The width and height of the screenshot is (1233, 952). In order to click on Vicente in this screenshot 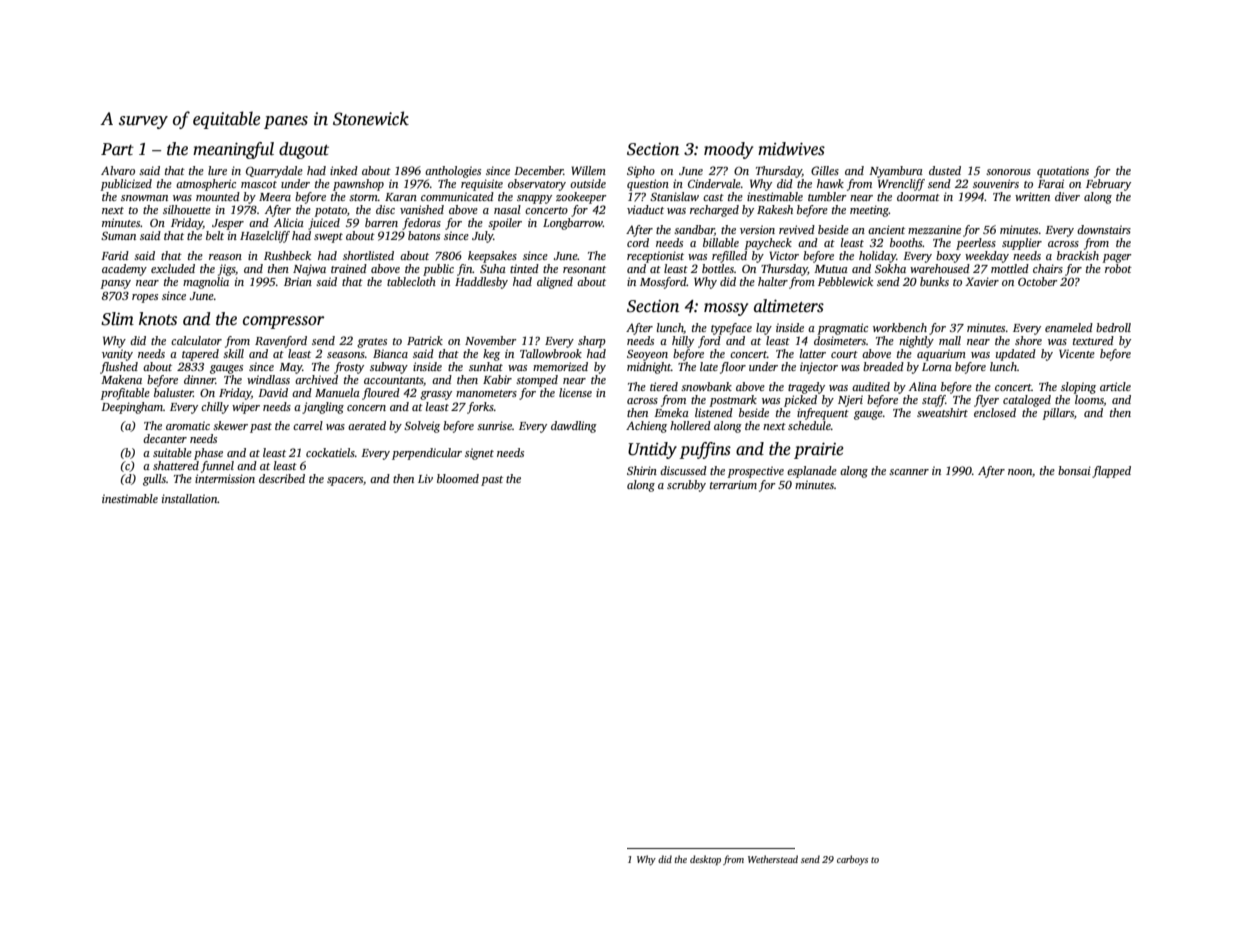, I will do `click(1077, 353)`.
